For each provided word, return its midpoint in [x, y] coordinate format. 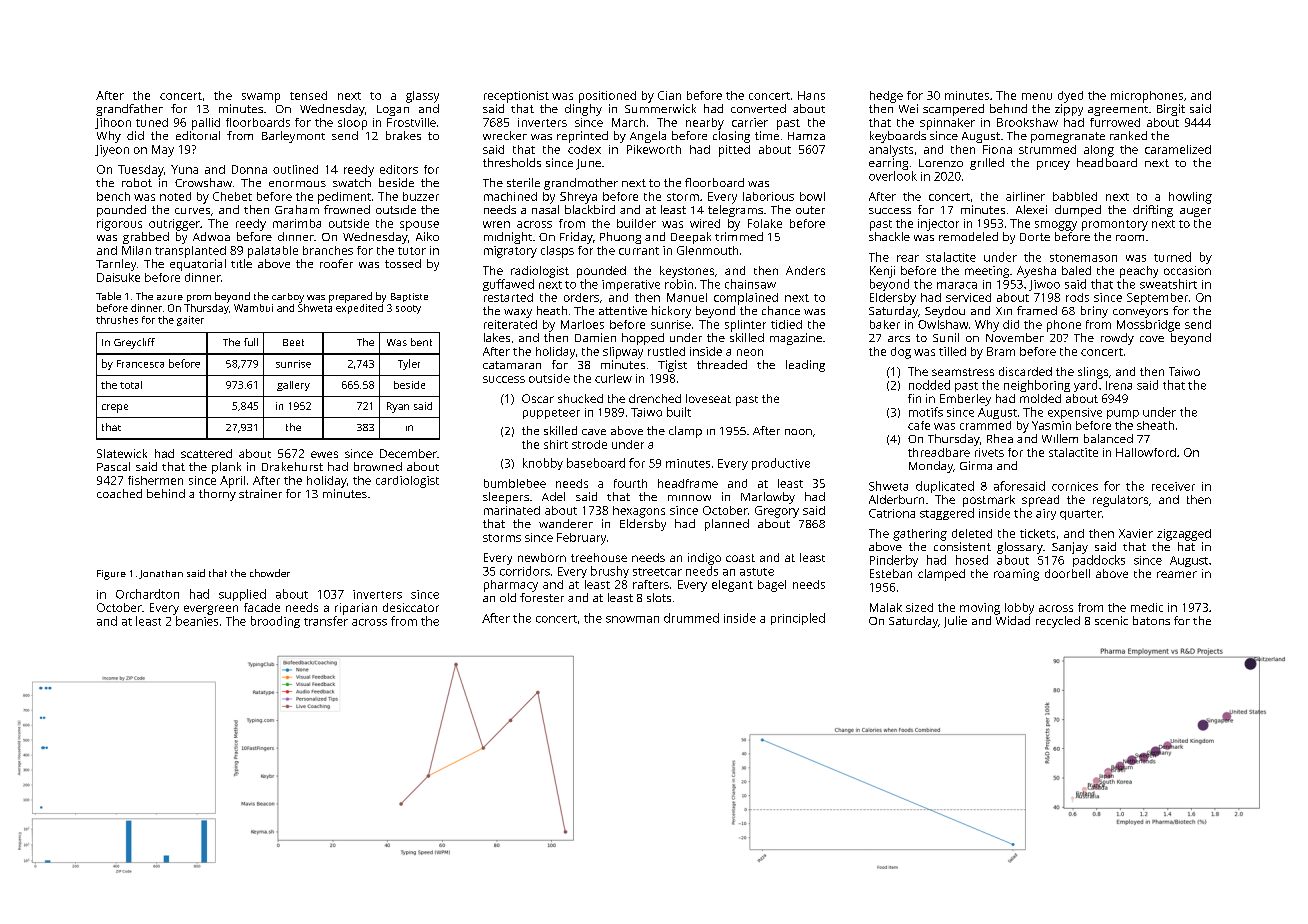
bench [113, 196]
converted [758, 108]
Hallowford [1146, 452]
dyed [1070, 97]
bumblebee [515, 483]
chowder [270, 573]
